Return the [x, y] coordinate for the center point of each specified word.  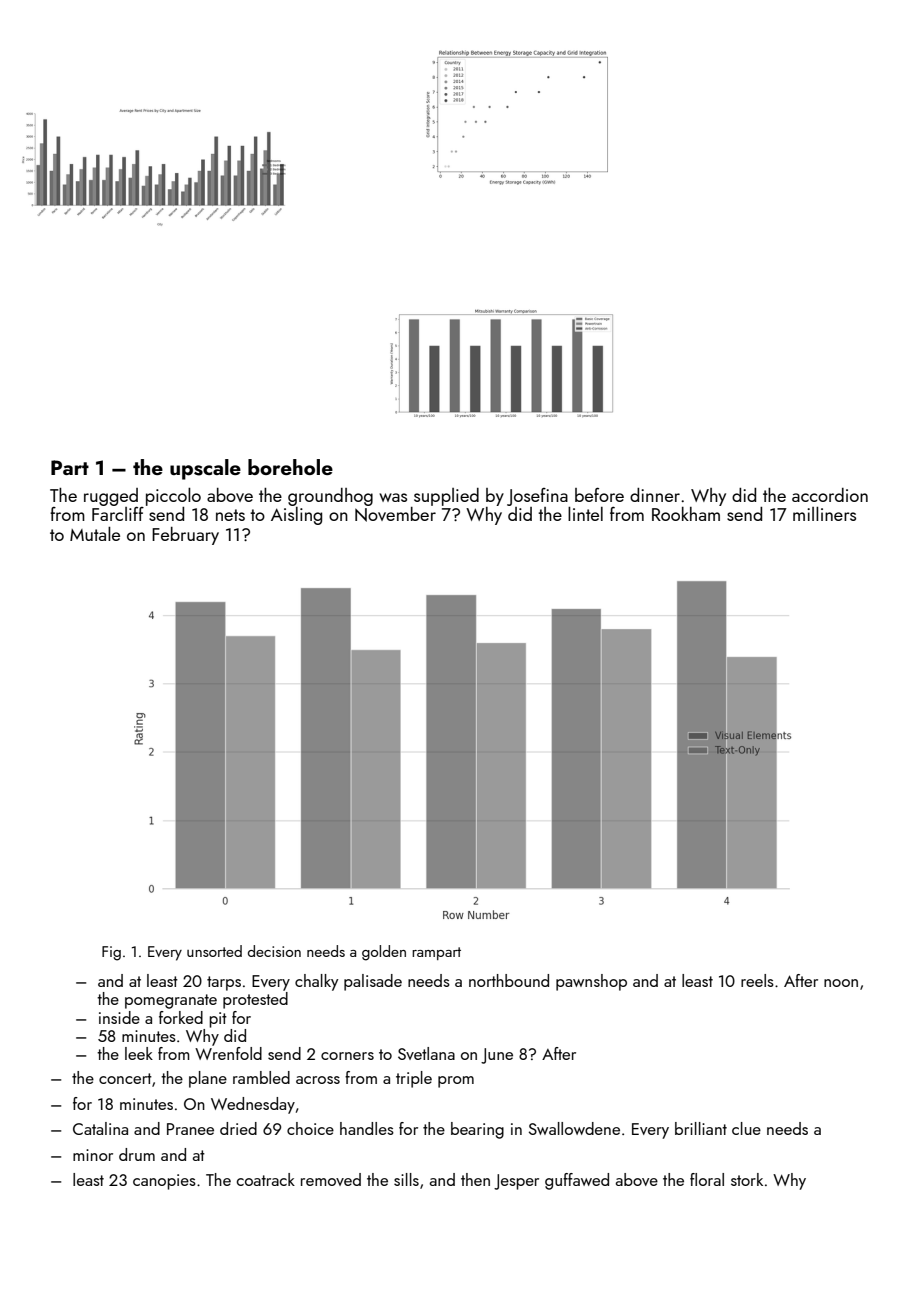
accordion [830, 495]
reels [757, 980]
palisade [373, 982]
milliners [824, 514]
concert [125, 1078]
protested [255, 1000]
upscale [205, 469]
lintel [585, 514]
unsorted [214, 951]
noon [841, 983]
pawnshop [591, 982]
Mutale [95, 534]
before [599, 494]
